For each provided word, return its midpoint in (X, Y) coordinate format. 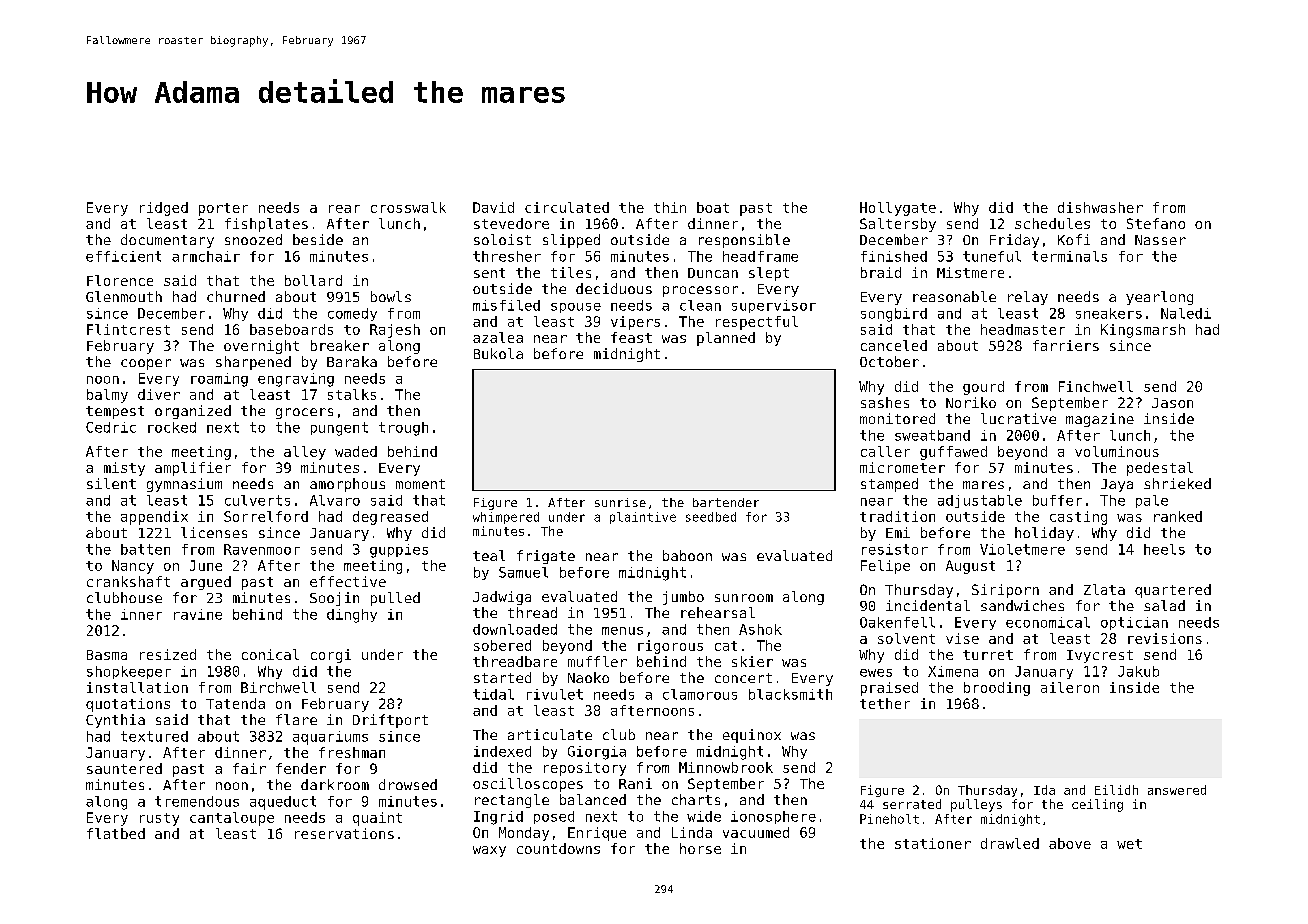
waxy (489, 851)
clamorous (700, 694)
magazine (1100, 420)
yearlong (1159, 298)
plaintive (643, 518)
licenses (214, 532)
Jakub (1138, 671)
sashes (885, 402)
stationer (933, 843)
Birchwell (278, 687)
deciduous (614, 288)
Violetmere (1022, 549)
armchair (206, 256)
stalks (352, 394)
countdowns (558, 848)
